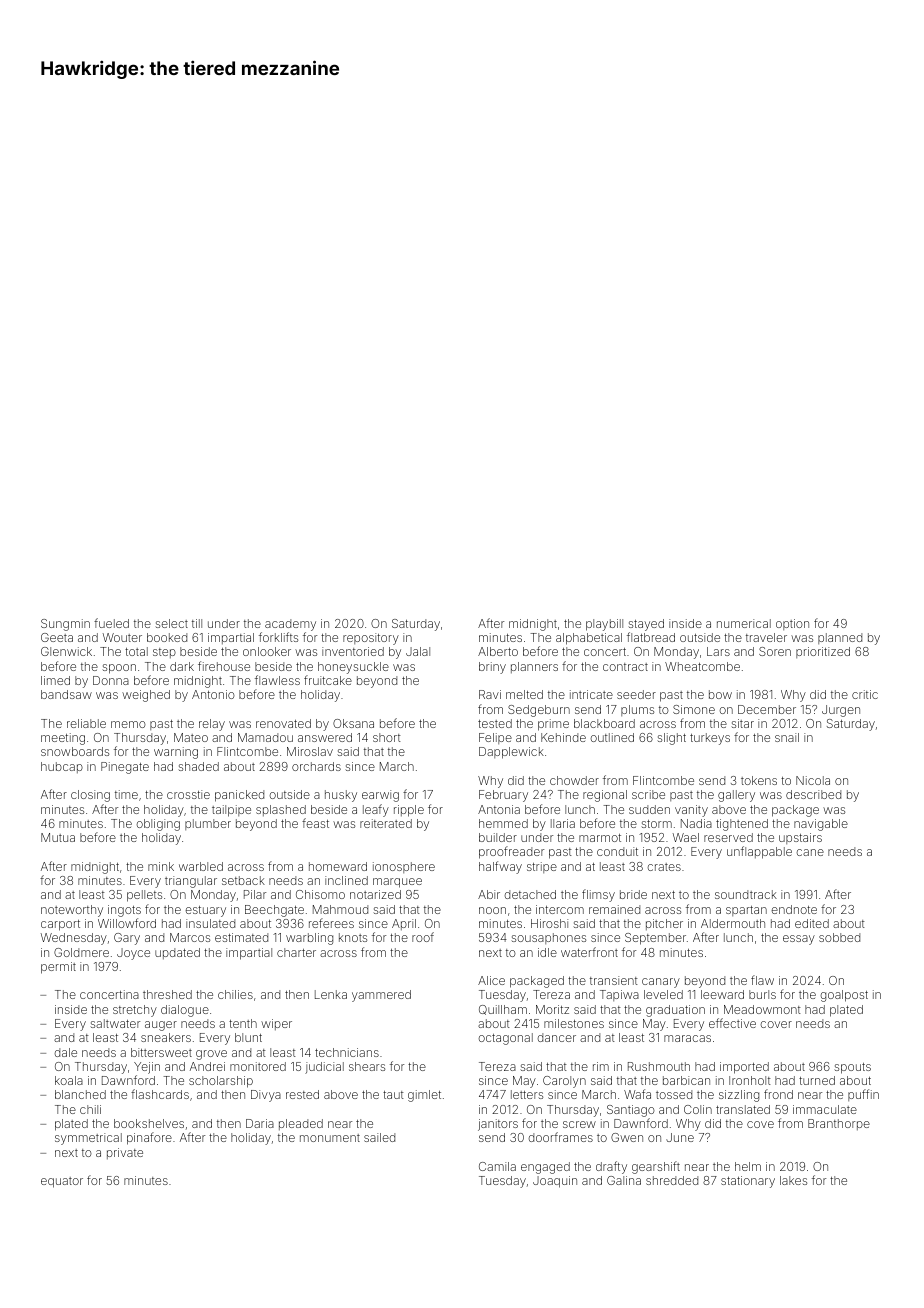 This image has width=924, height=1308. What do you see at coordinates (661, 983) in the image?
I see `canary` at bounding box center [661, 983].
